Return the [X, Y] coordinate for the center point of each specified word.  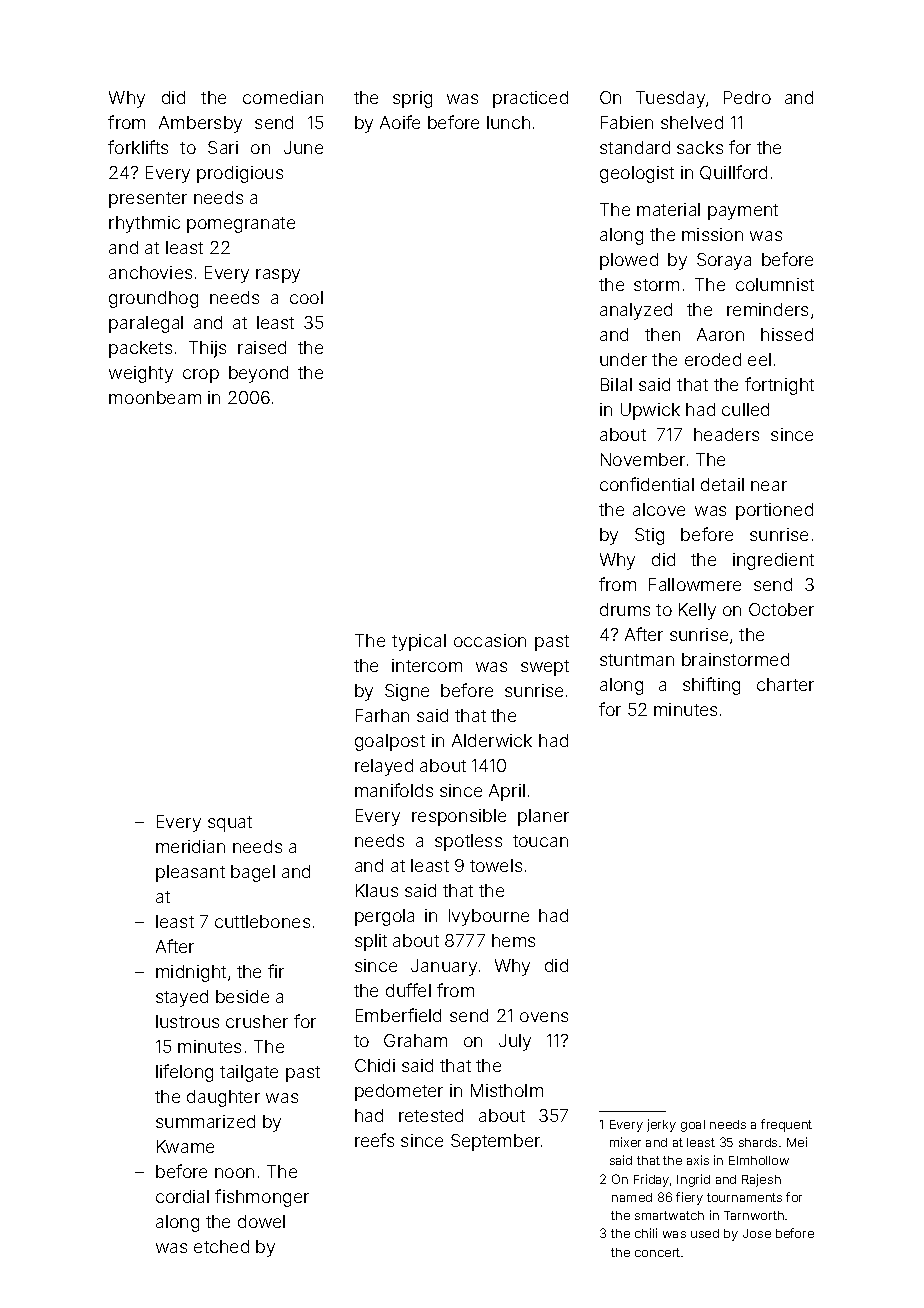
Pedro [747, 97]
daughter [223, 1098]
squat [230, 824]
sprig [412, 99]
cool [306, 297]
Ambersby [200, 124]
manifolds [394, 790]
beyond [258, 374]
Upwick [650, 411]
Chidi [375, 1065]
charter [785, 684]
